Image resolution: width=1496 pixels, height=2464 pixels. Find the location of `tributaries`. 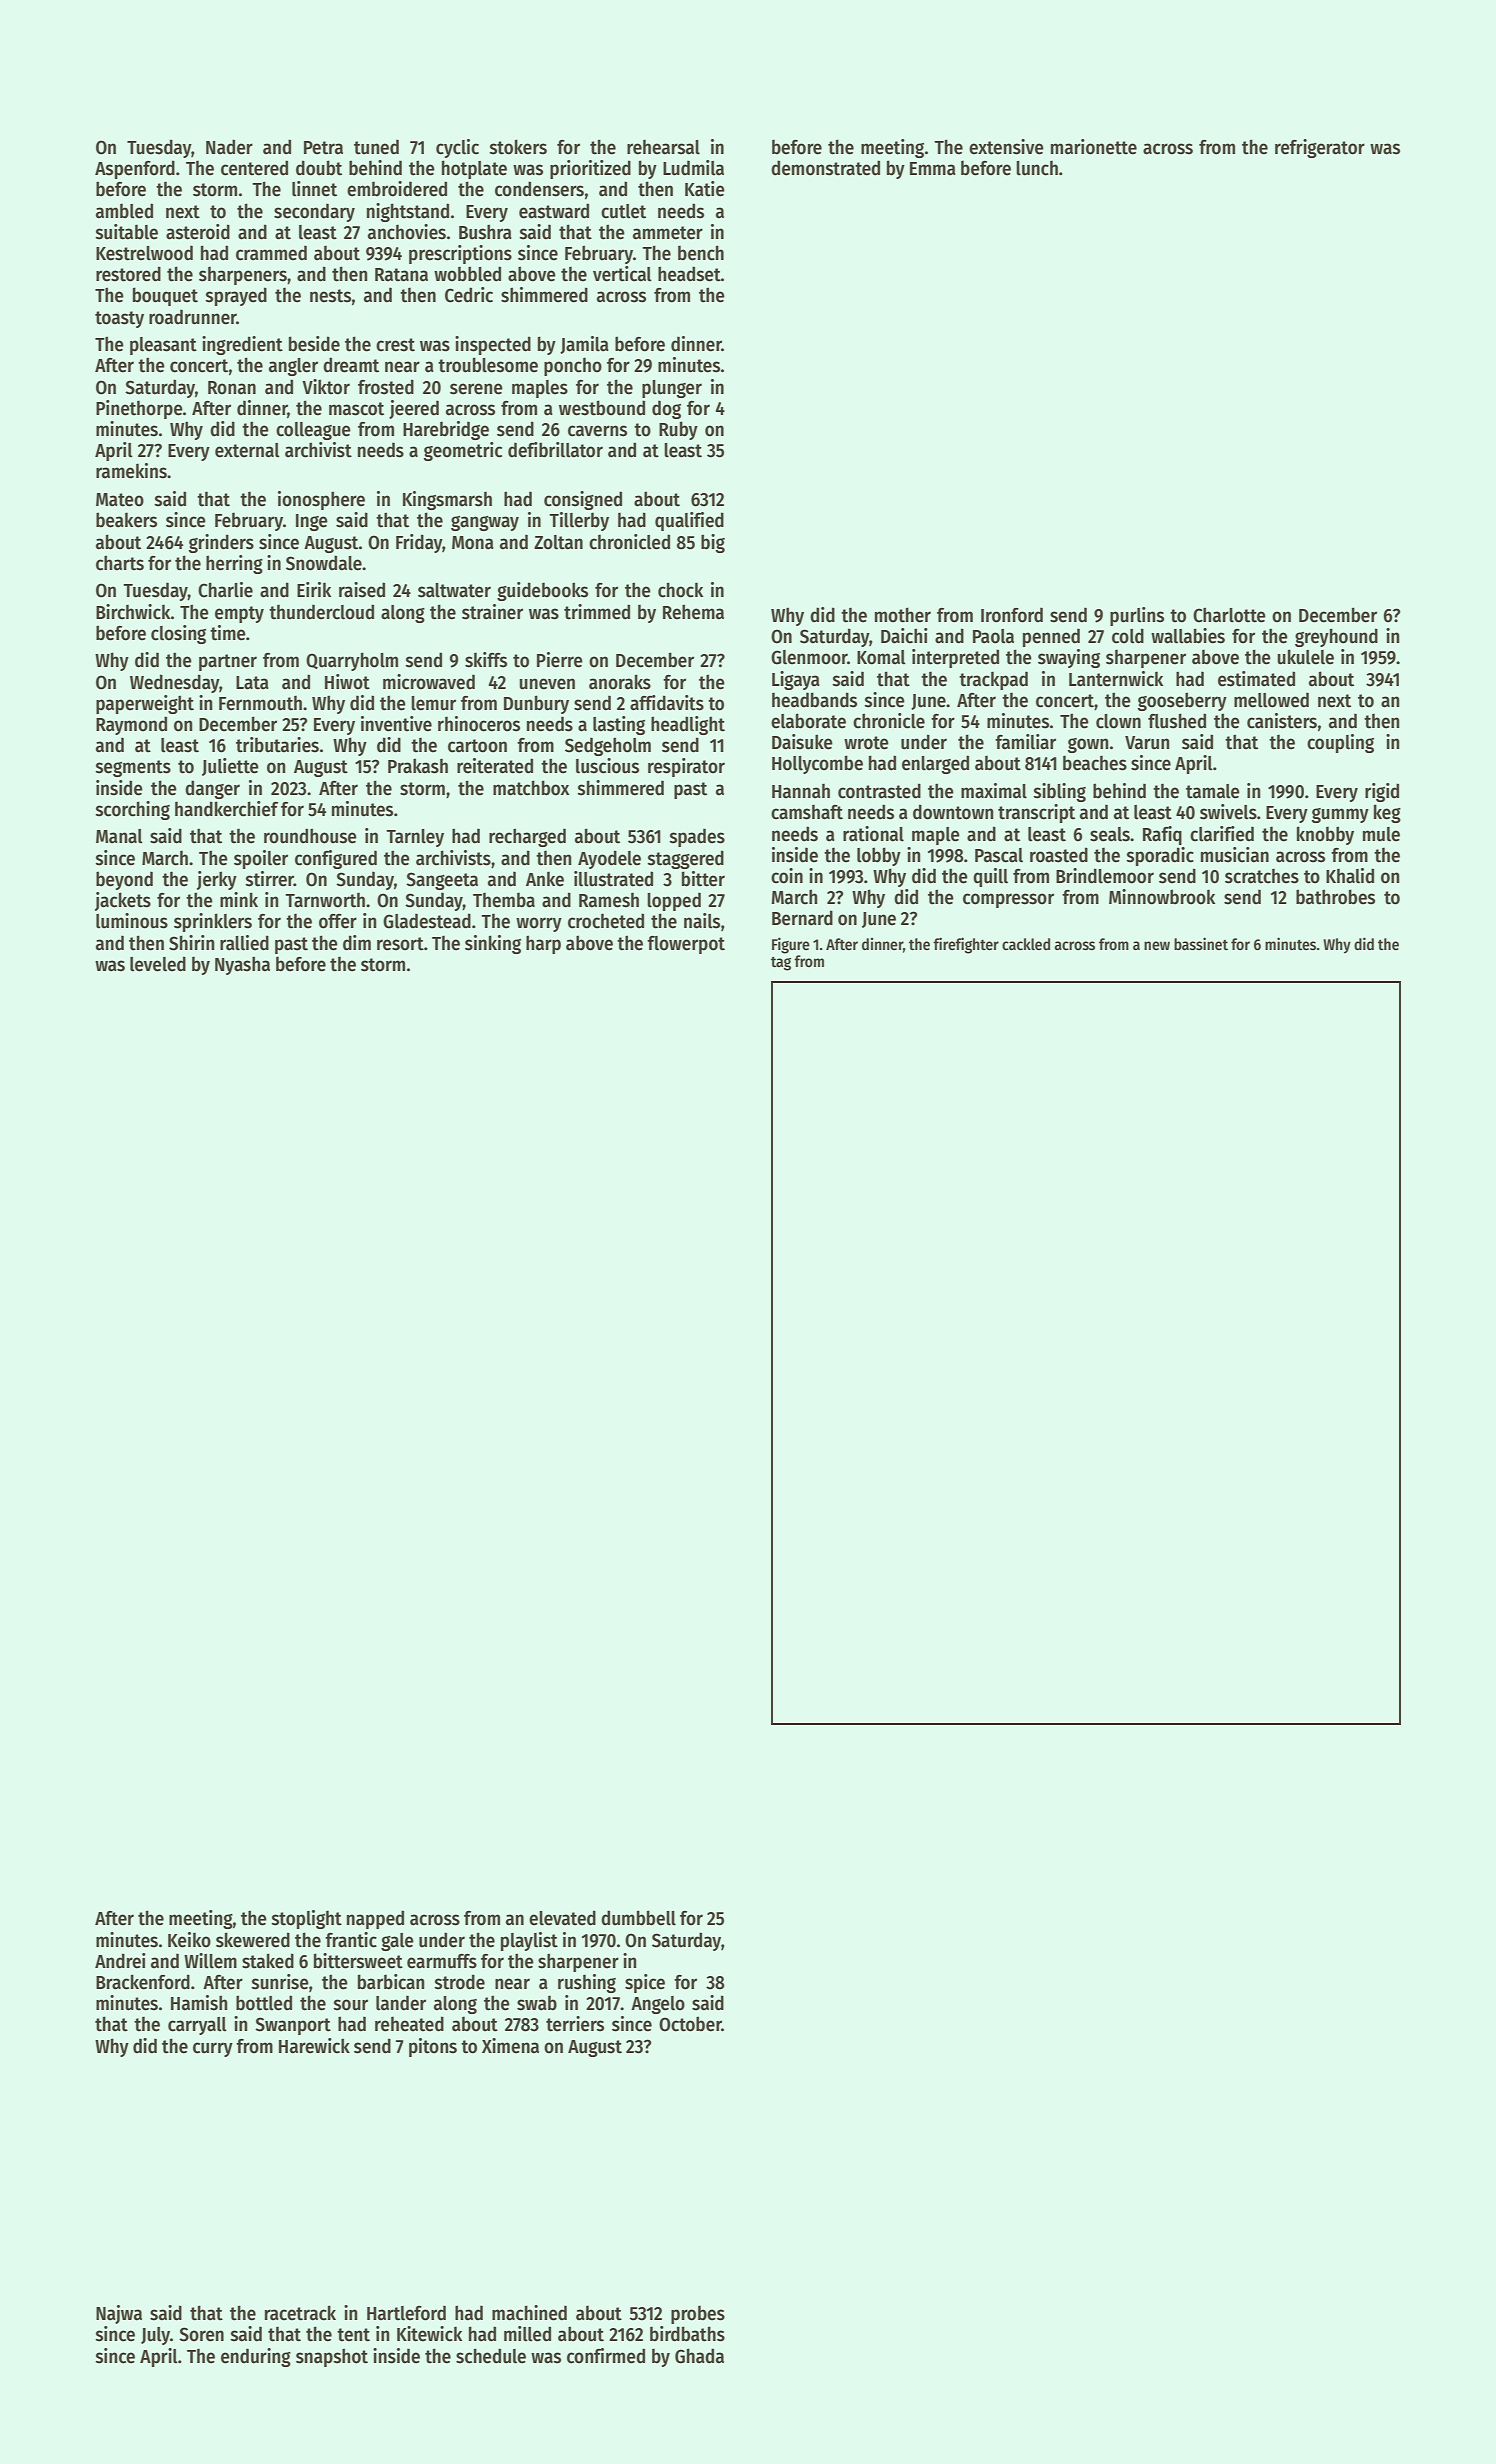

tributaries is located at coordinates (277, 745).
